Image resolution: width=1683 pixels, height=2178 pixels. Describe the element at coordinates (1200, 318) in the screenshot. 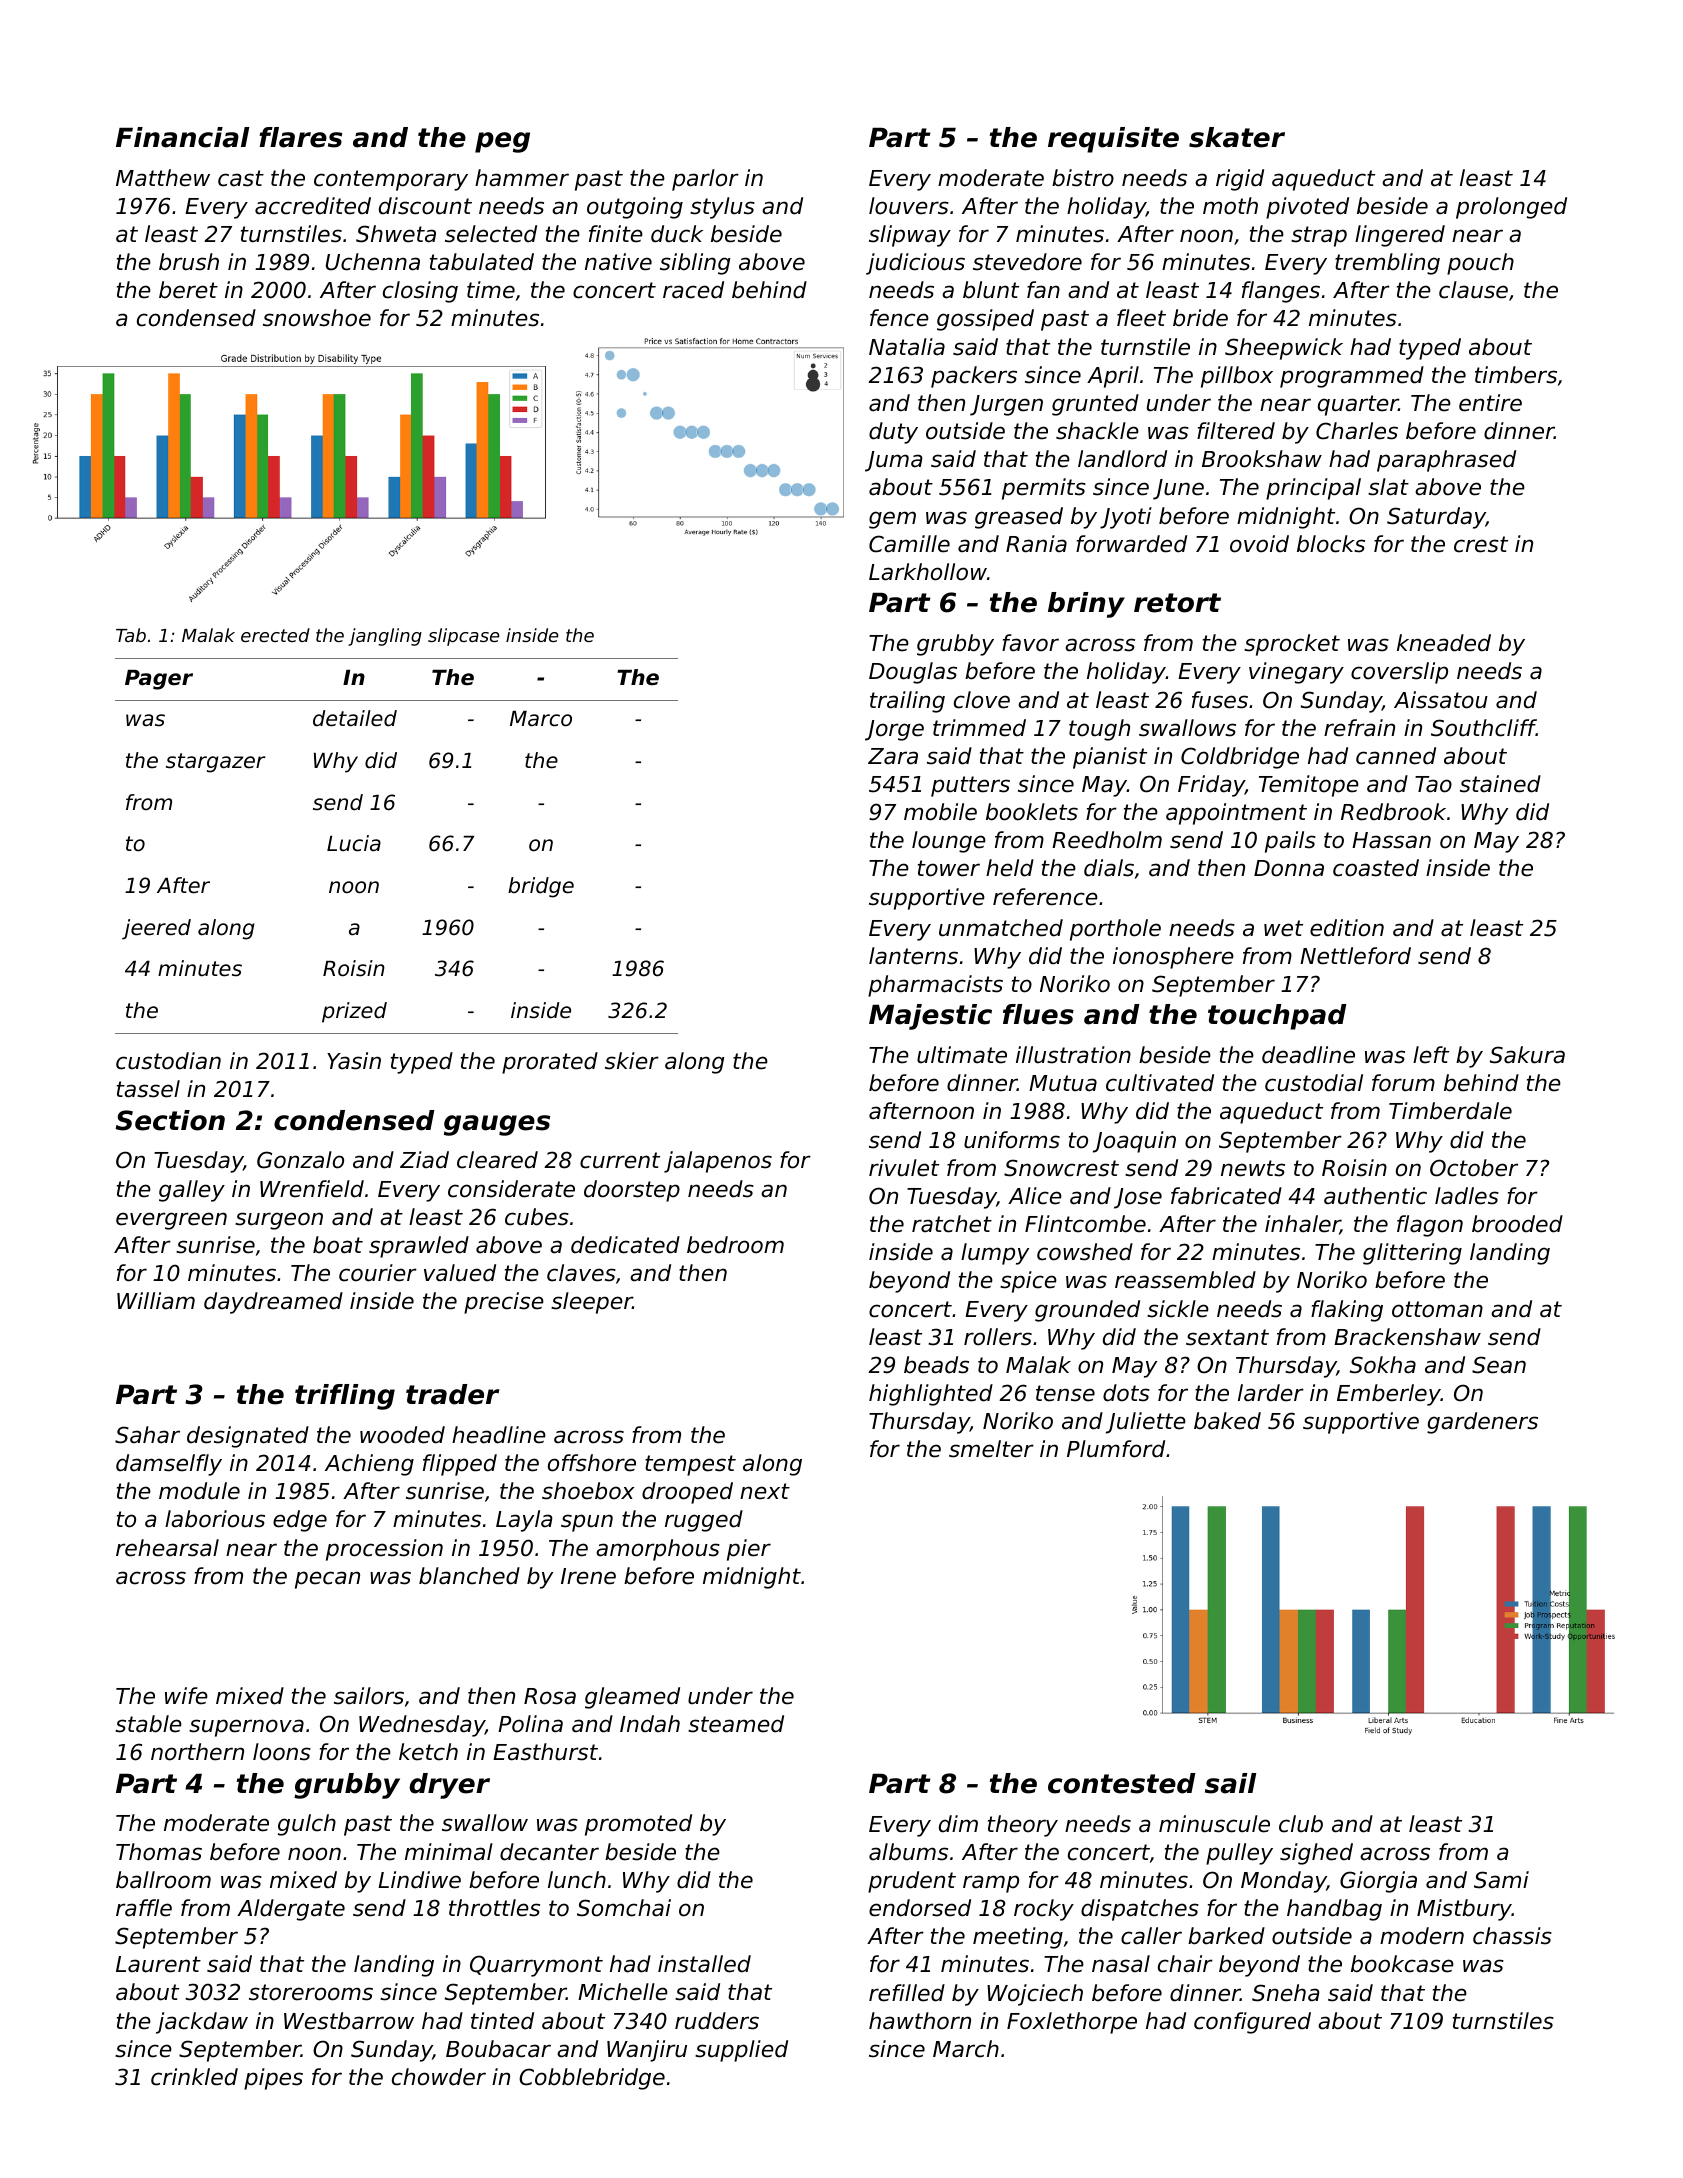

I see `bride` at that location.
